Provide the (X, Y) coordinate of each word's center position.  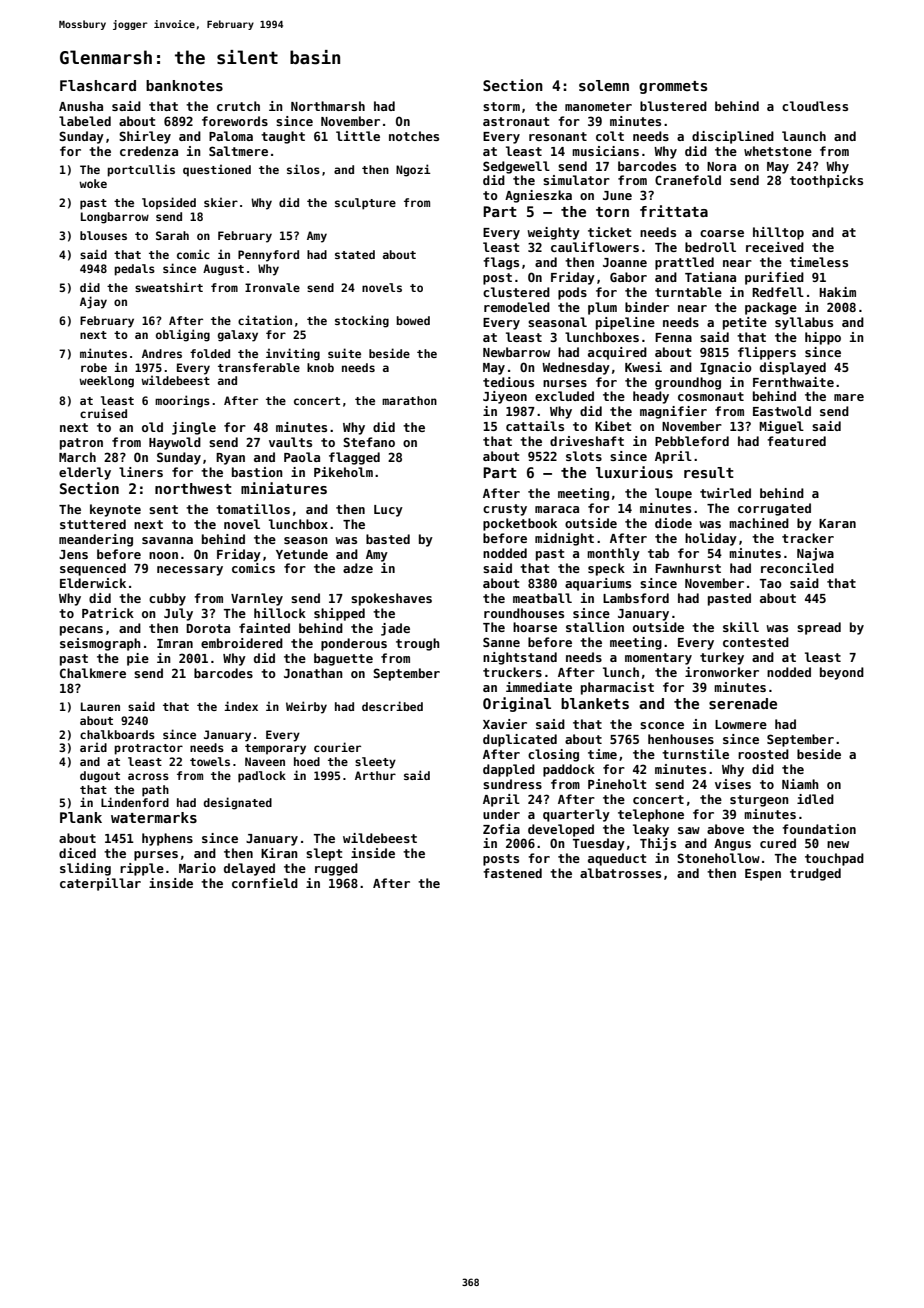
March (77, 457)
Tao (771, 583)
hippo (823, 338)
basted (388, 539)
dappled (509, 770)
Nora (721, 166)
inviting (293, 354)
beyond (842, 673)
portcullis (141, 170)
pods (572, 293)
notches (414, 136)
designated (238, 803)
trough (418, 644)
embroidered (242, 643)
